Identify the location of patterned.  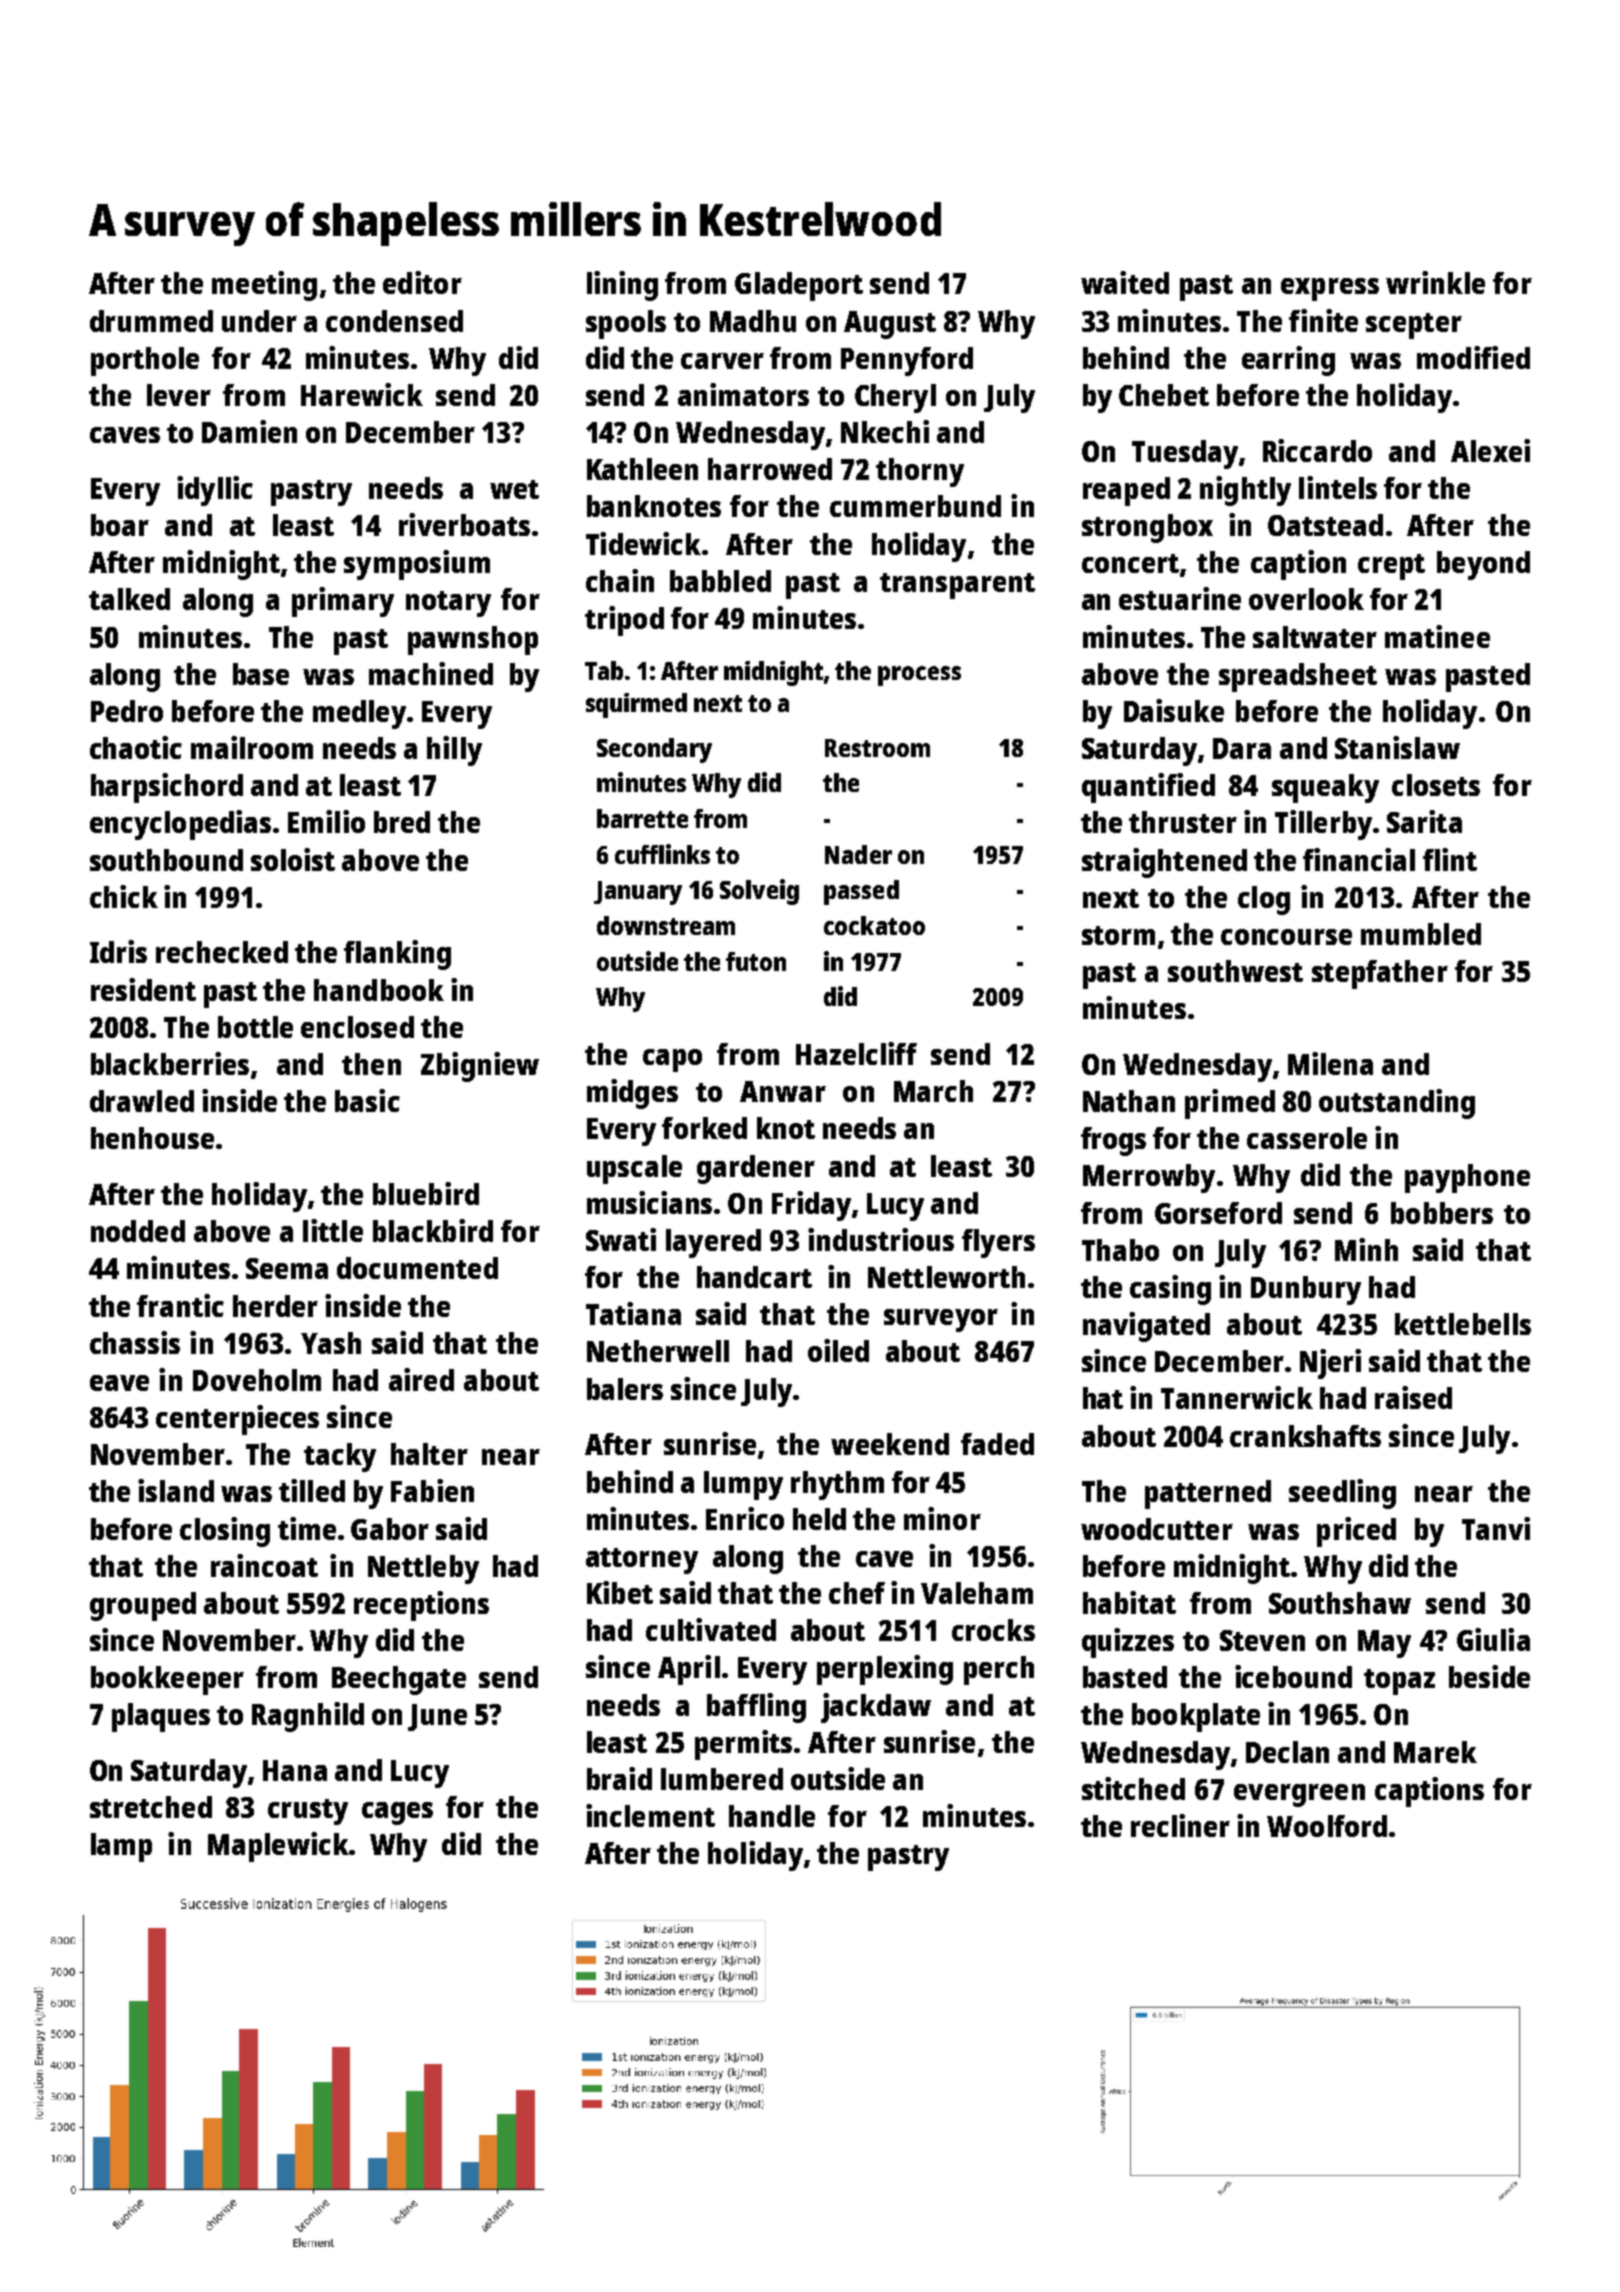
(1208, 1494).
